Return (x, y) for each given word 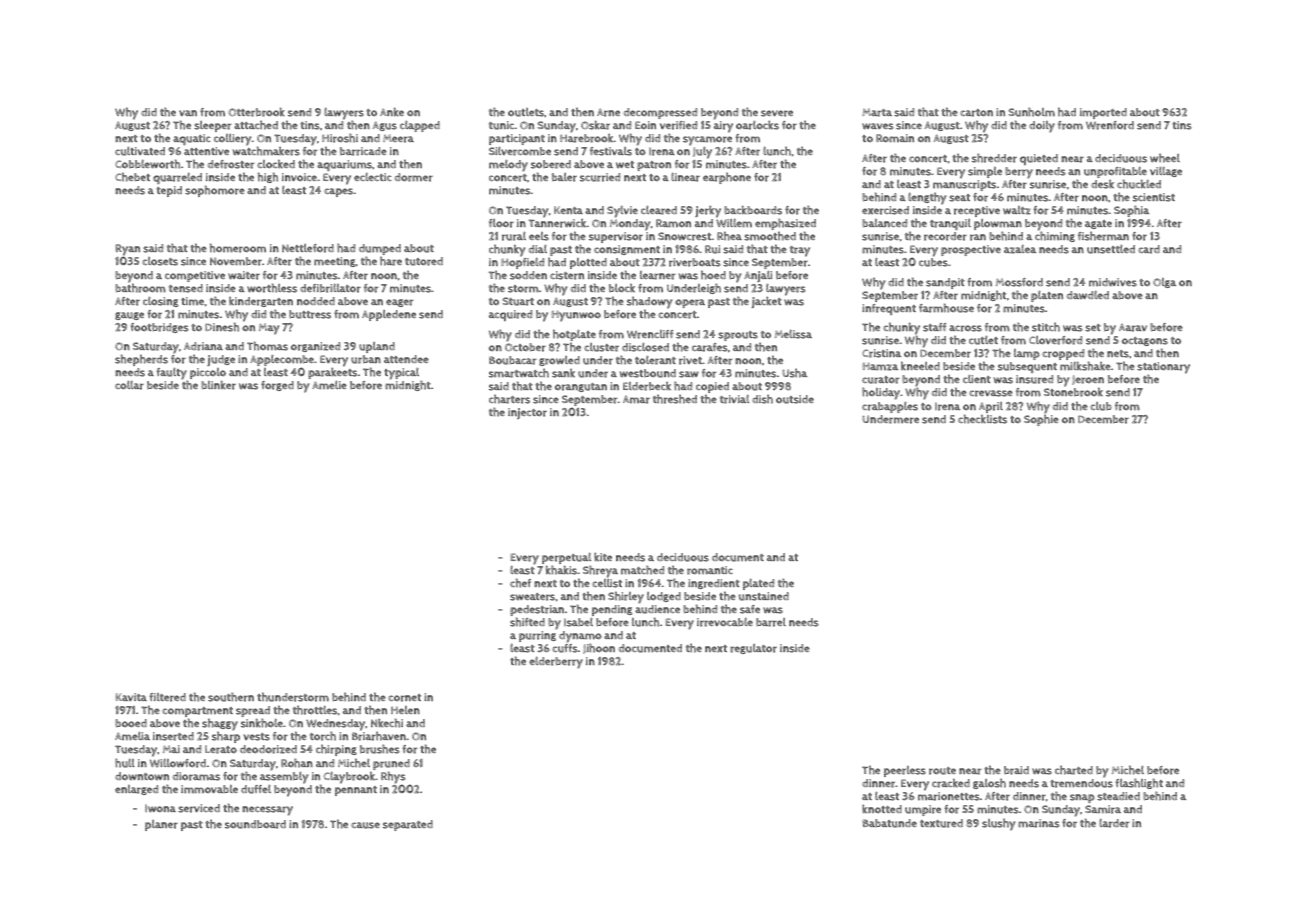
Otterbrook (256, 112)
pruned (391, 764)
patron (655, 167)
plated (758, 584)
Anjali (758, 276)
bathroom (140, 288)
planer (161, 825)
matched (642, 570)
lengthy (927, 198)
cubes (933, 262)
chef (520, 583)
